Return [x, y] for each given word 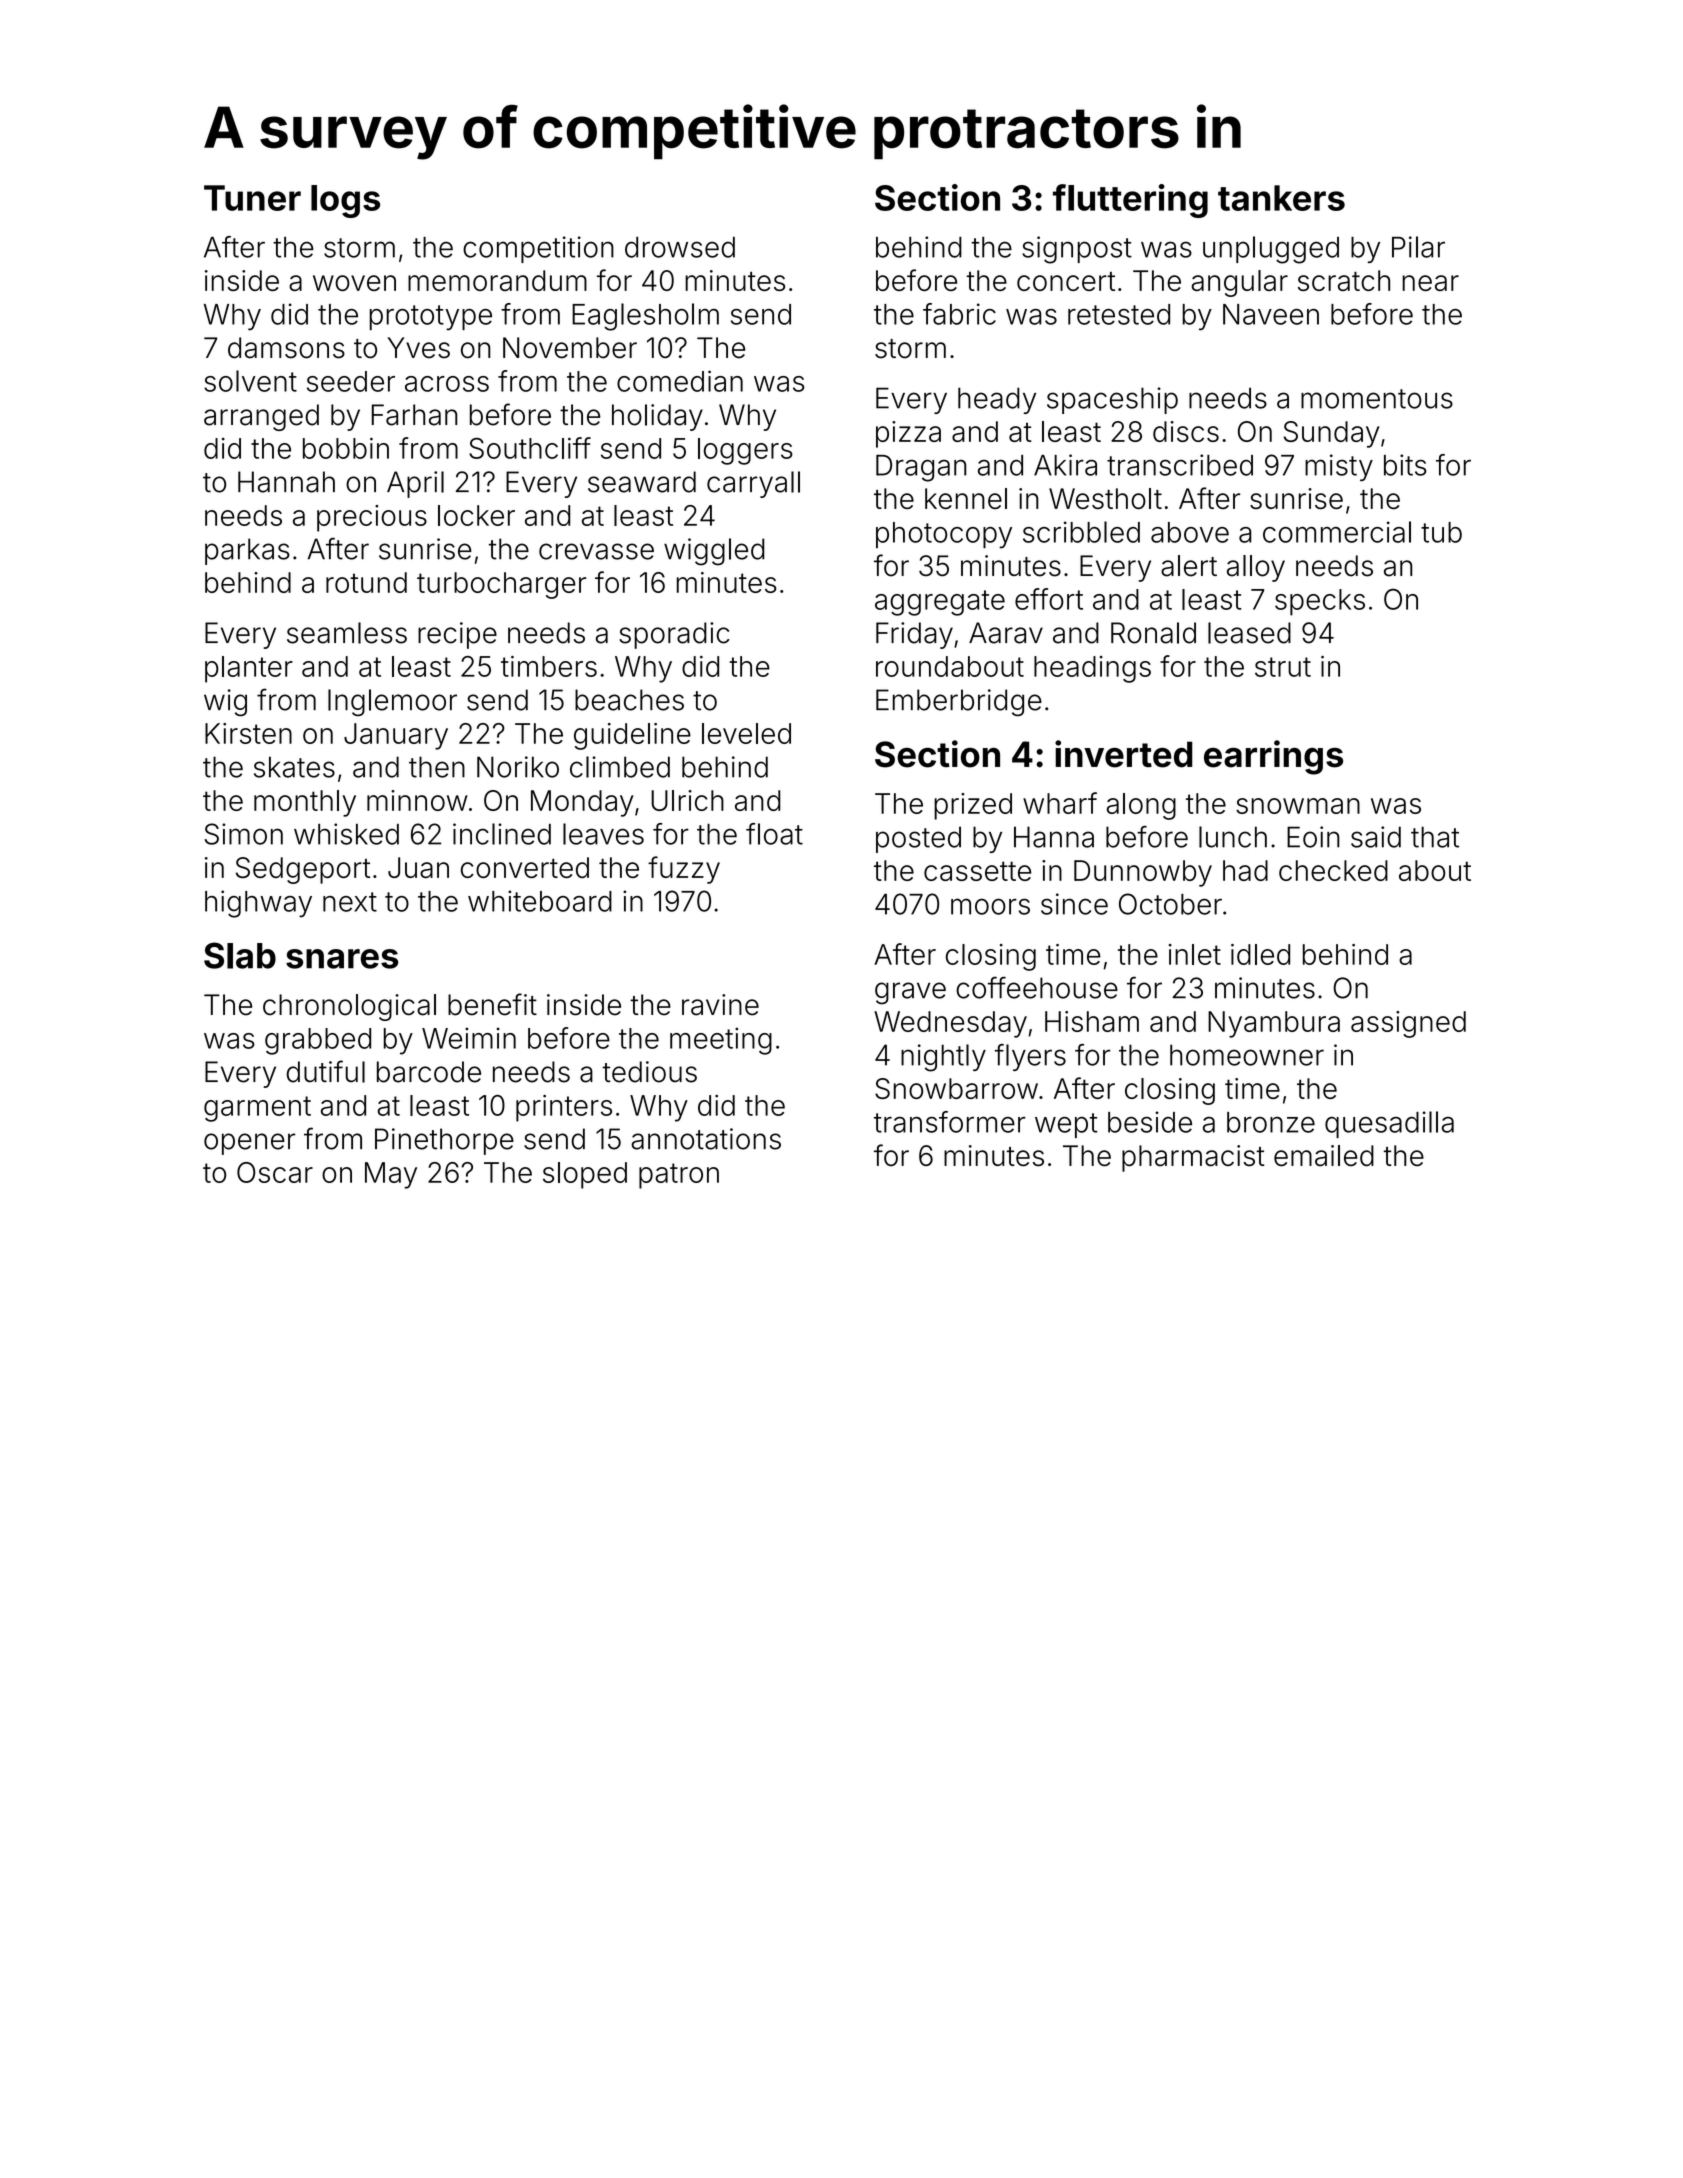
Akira [1065, 465]
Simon [243, 834]
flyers [1030, 1057]
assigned [1408, 1024]
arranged [261, 417]
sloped [585, 1175]
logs [345, 201]
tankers [1281, 198]
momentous [1377, 399]
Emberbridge [959, 703]
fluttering [1130, 201]
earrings [1273, 757]
